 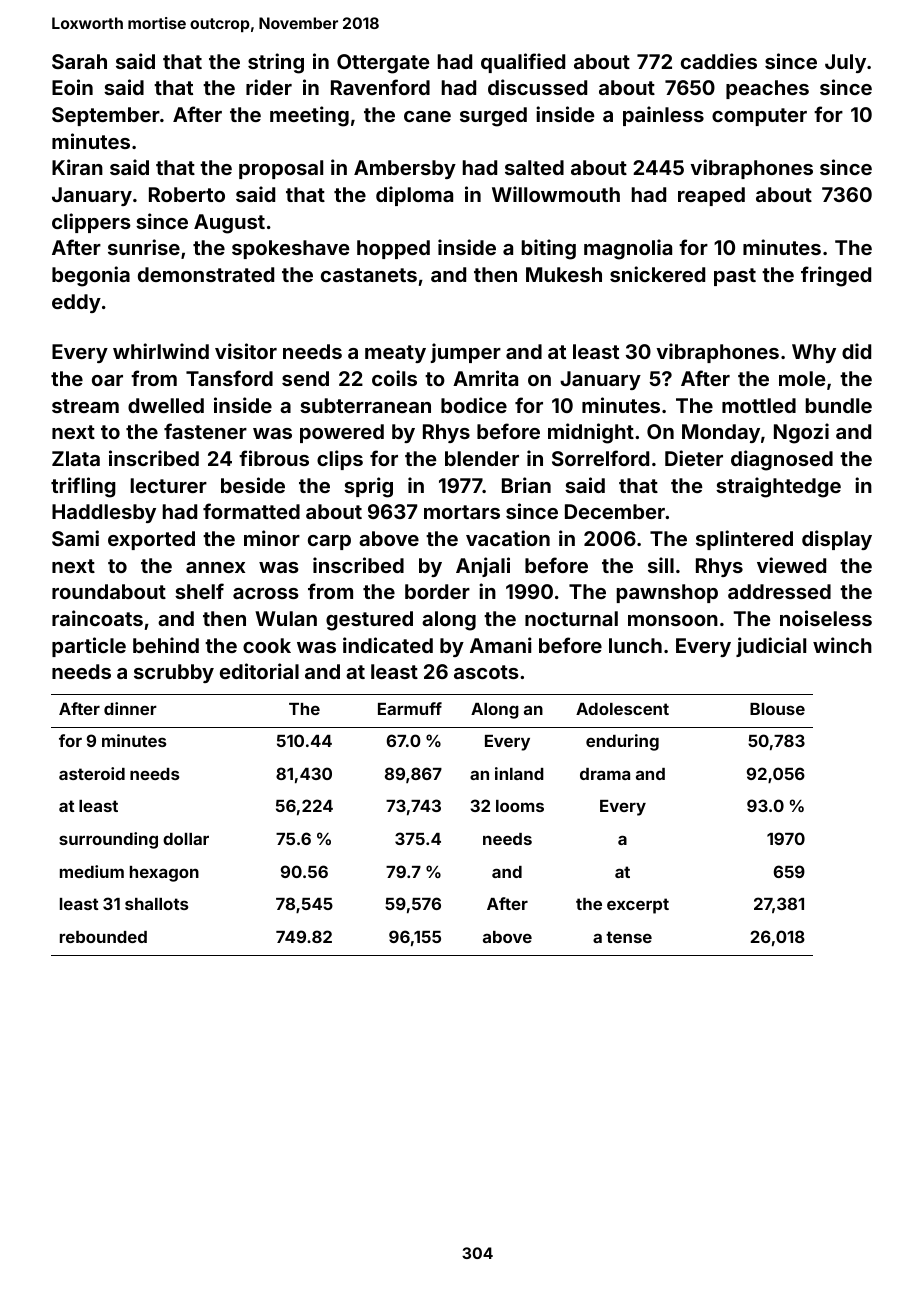 I want to click on excerpt, so click(x=638, y=906).
